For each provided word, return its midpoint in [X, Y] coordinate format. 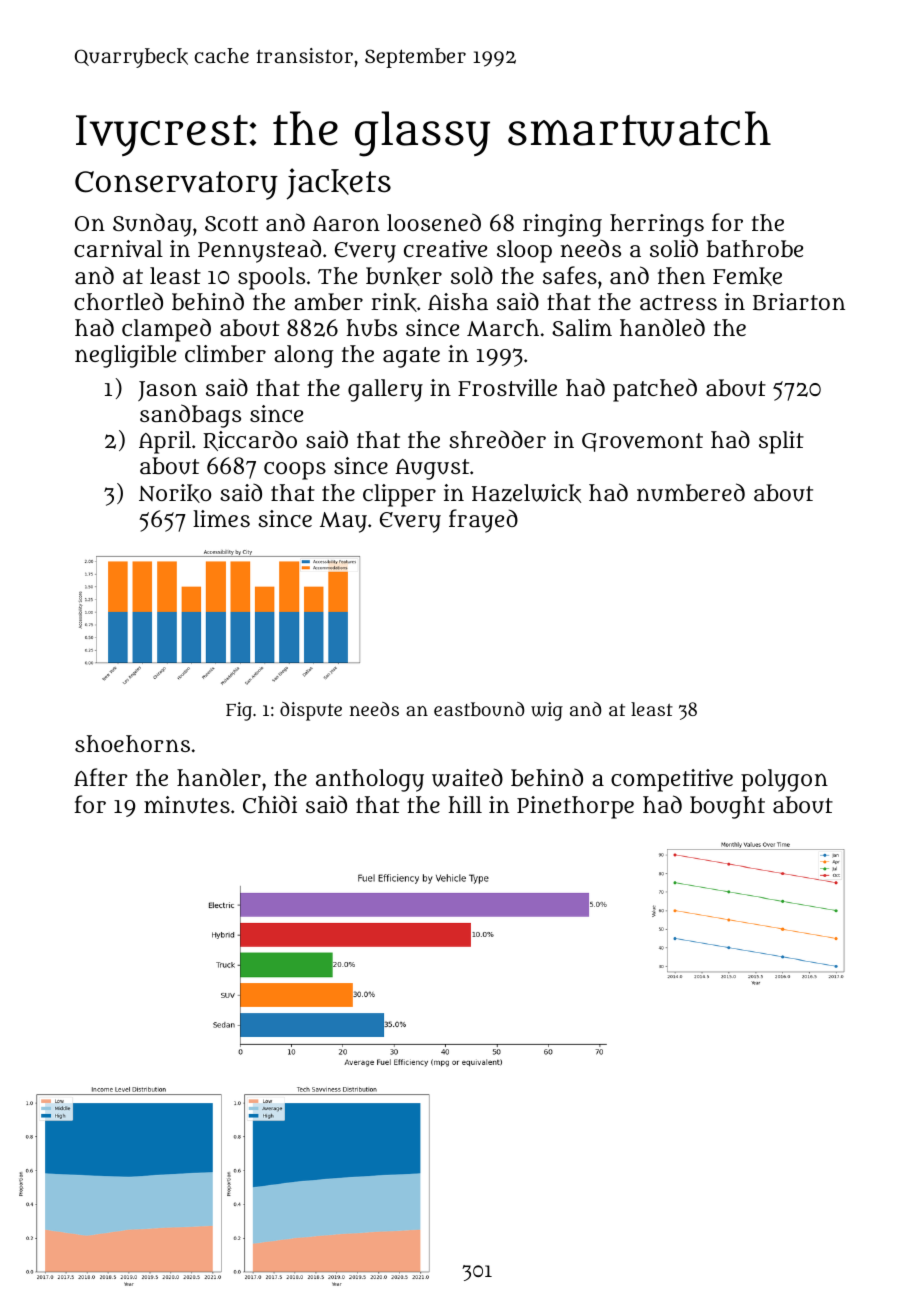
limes [221, 518]
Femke [747, 276]
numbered [691, 492]
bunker [404, 276]
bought [727, 807]
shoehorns [132, 743]
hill [465, 804]
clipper [399, 495]
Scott [231, 223]
